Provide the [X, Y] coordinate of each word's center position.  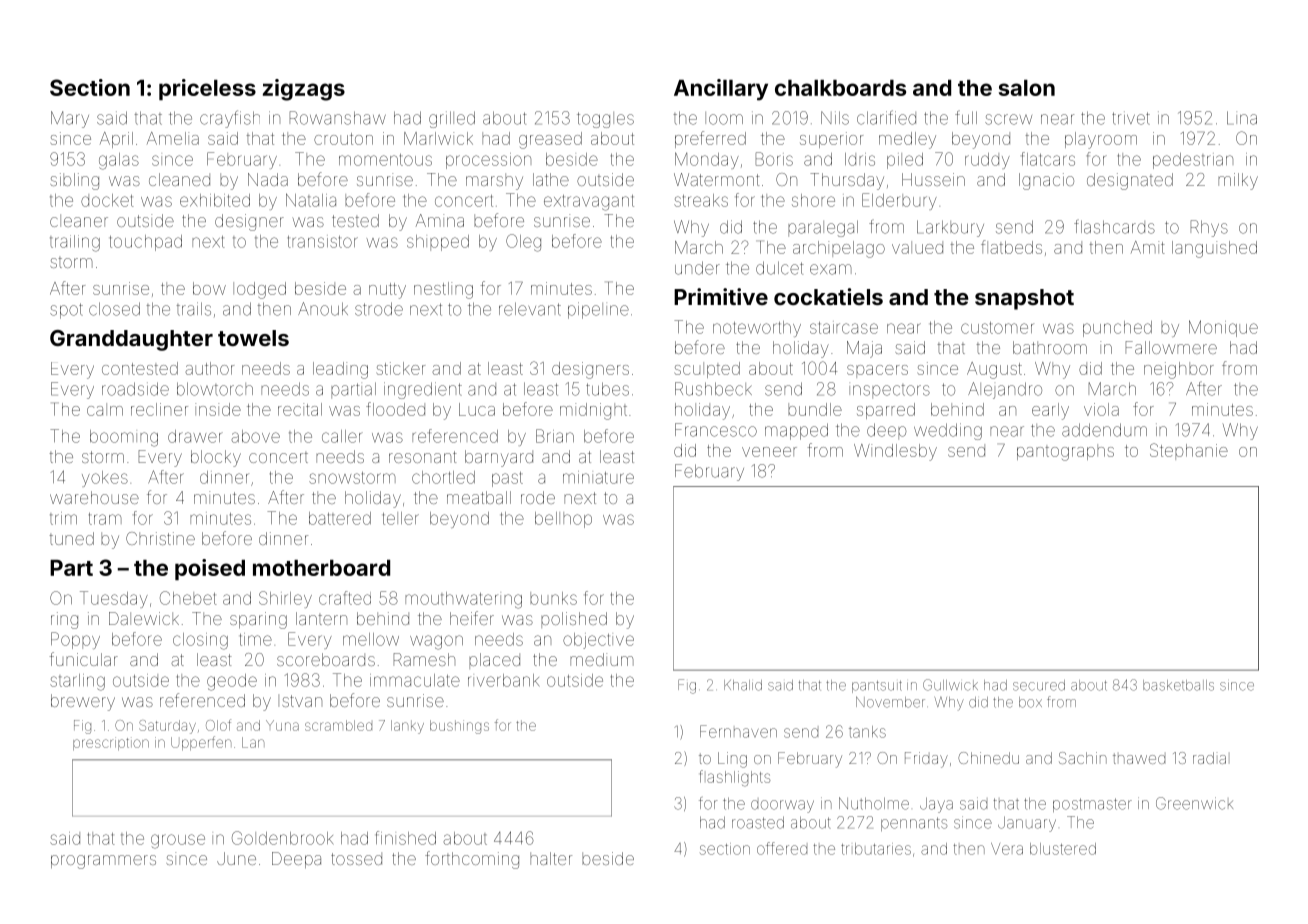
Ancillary [721, 90]
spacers [877, 371]
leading [340, 370]
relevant [530, 309]
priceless [207, 89]
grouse [178, 841]
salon [1027, 88]
